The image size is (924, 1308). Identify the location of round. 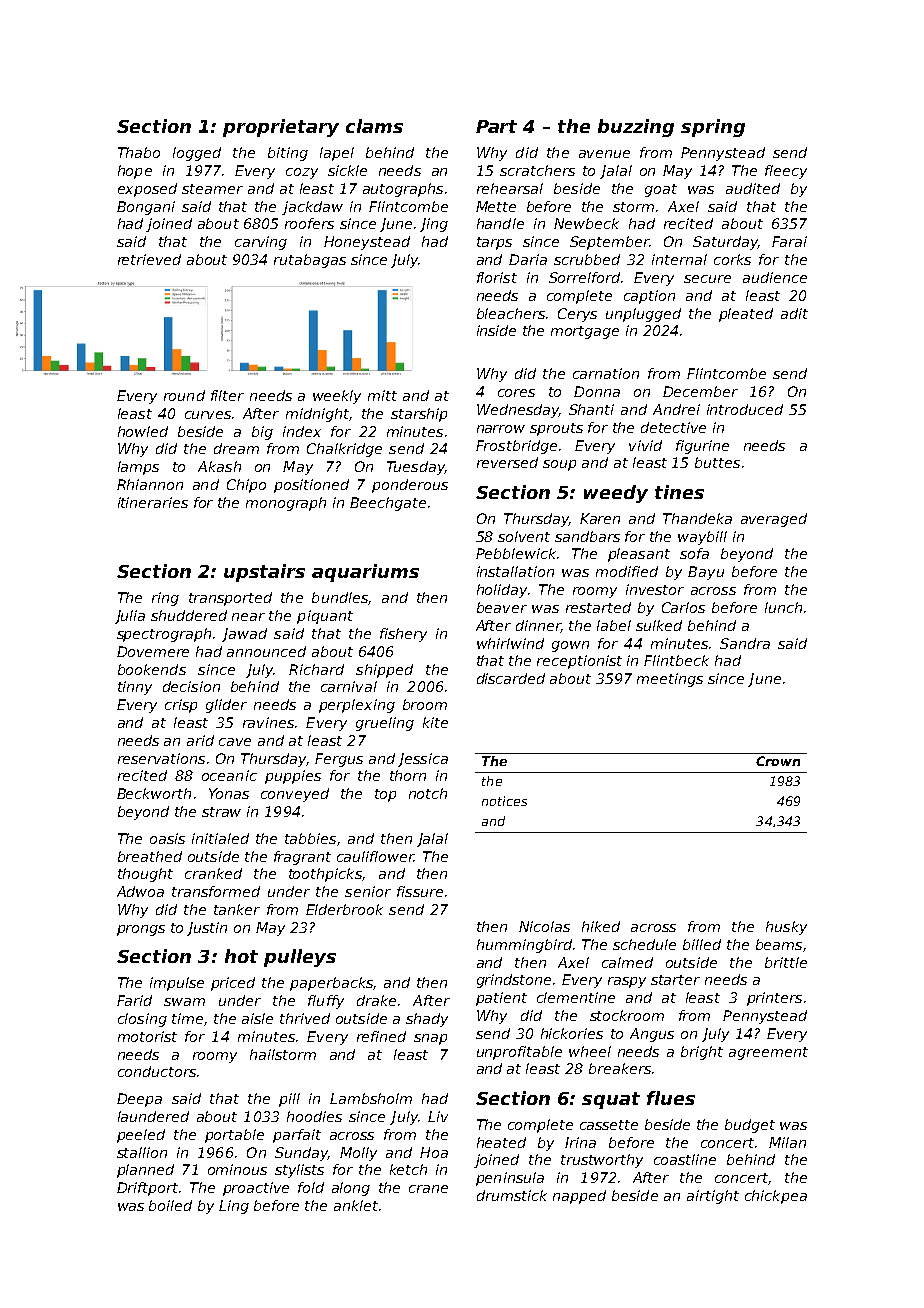
(184, 395).
